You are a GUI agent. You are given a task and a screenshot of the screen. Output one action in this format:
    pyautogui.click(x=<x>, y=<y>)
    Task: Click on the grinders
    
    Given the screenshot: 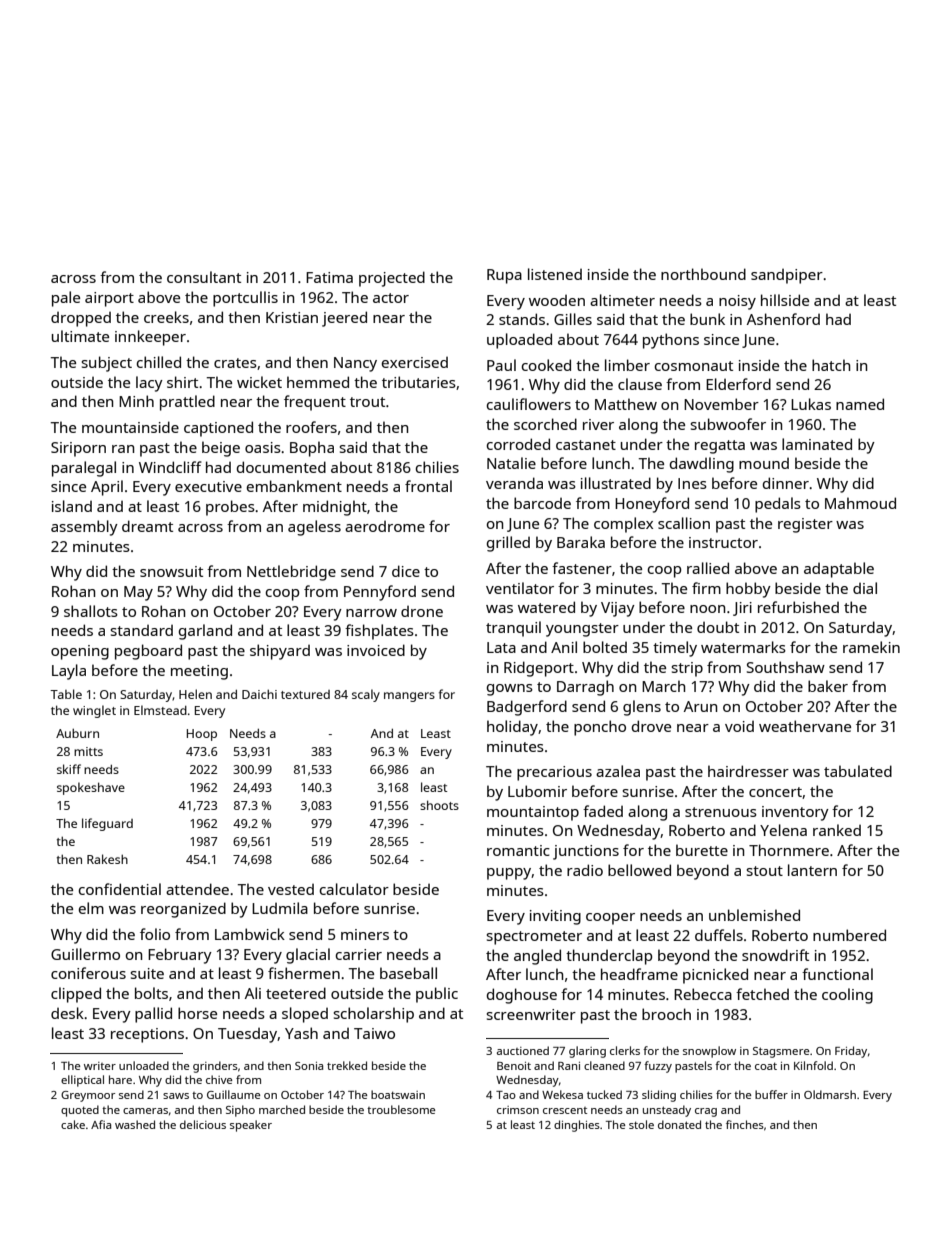 What is the action you would take?
    pyautogui.click(x=215, y=1067)
